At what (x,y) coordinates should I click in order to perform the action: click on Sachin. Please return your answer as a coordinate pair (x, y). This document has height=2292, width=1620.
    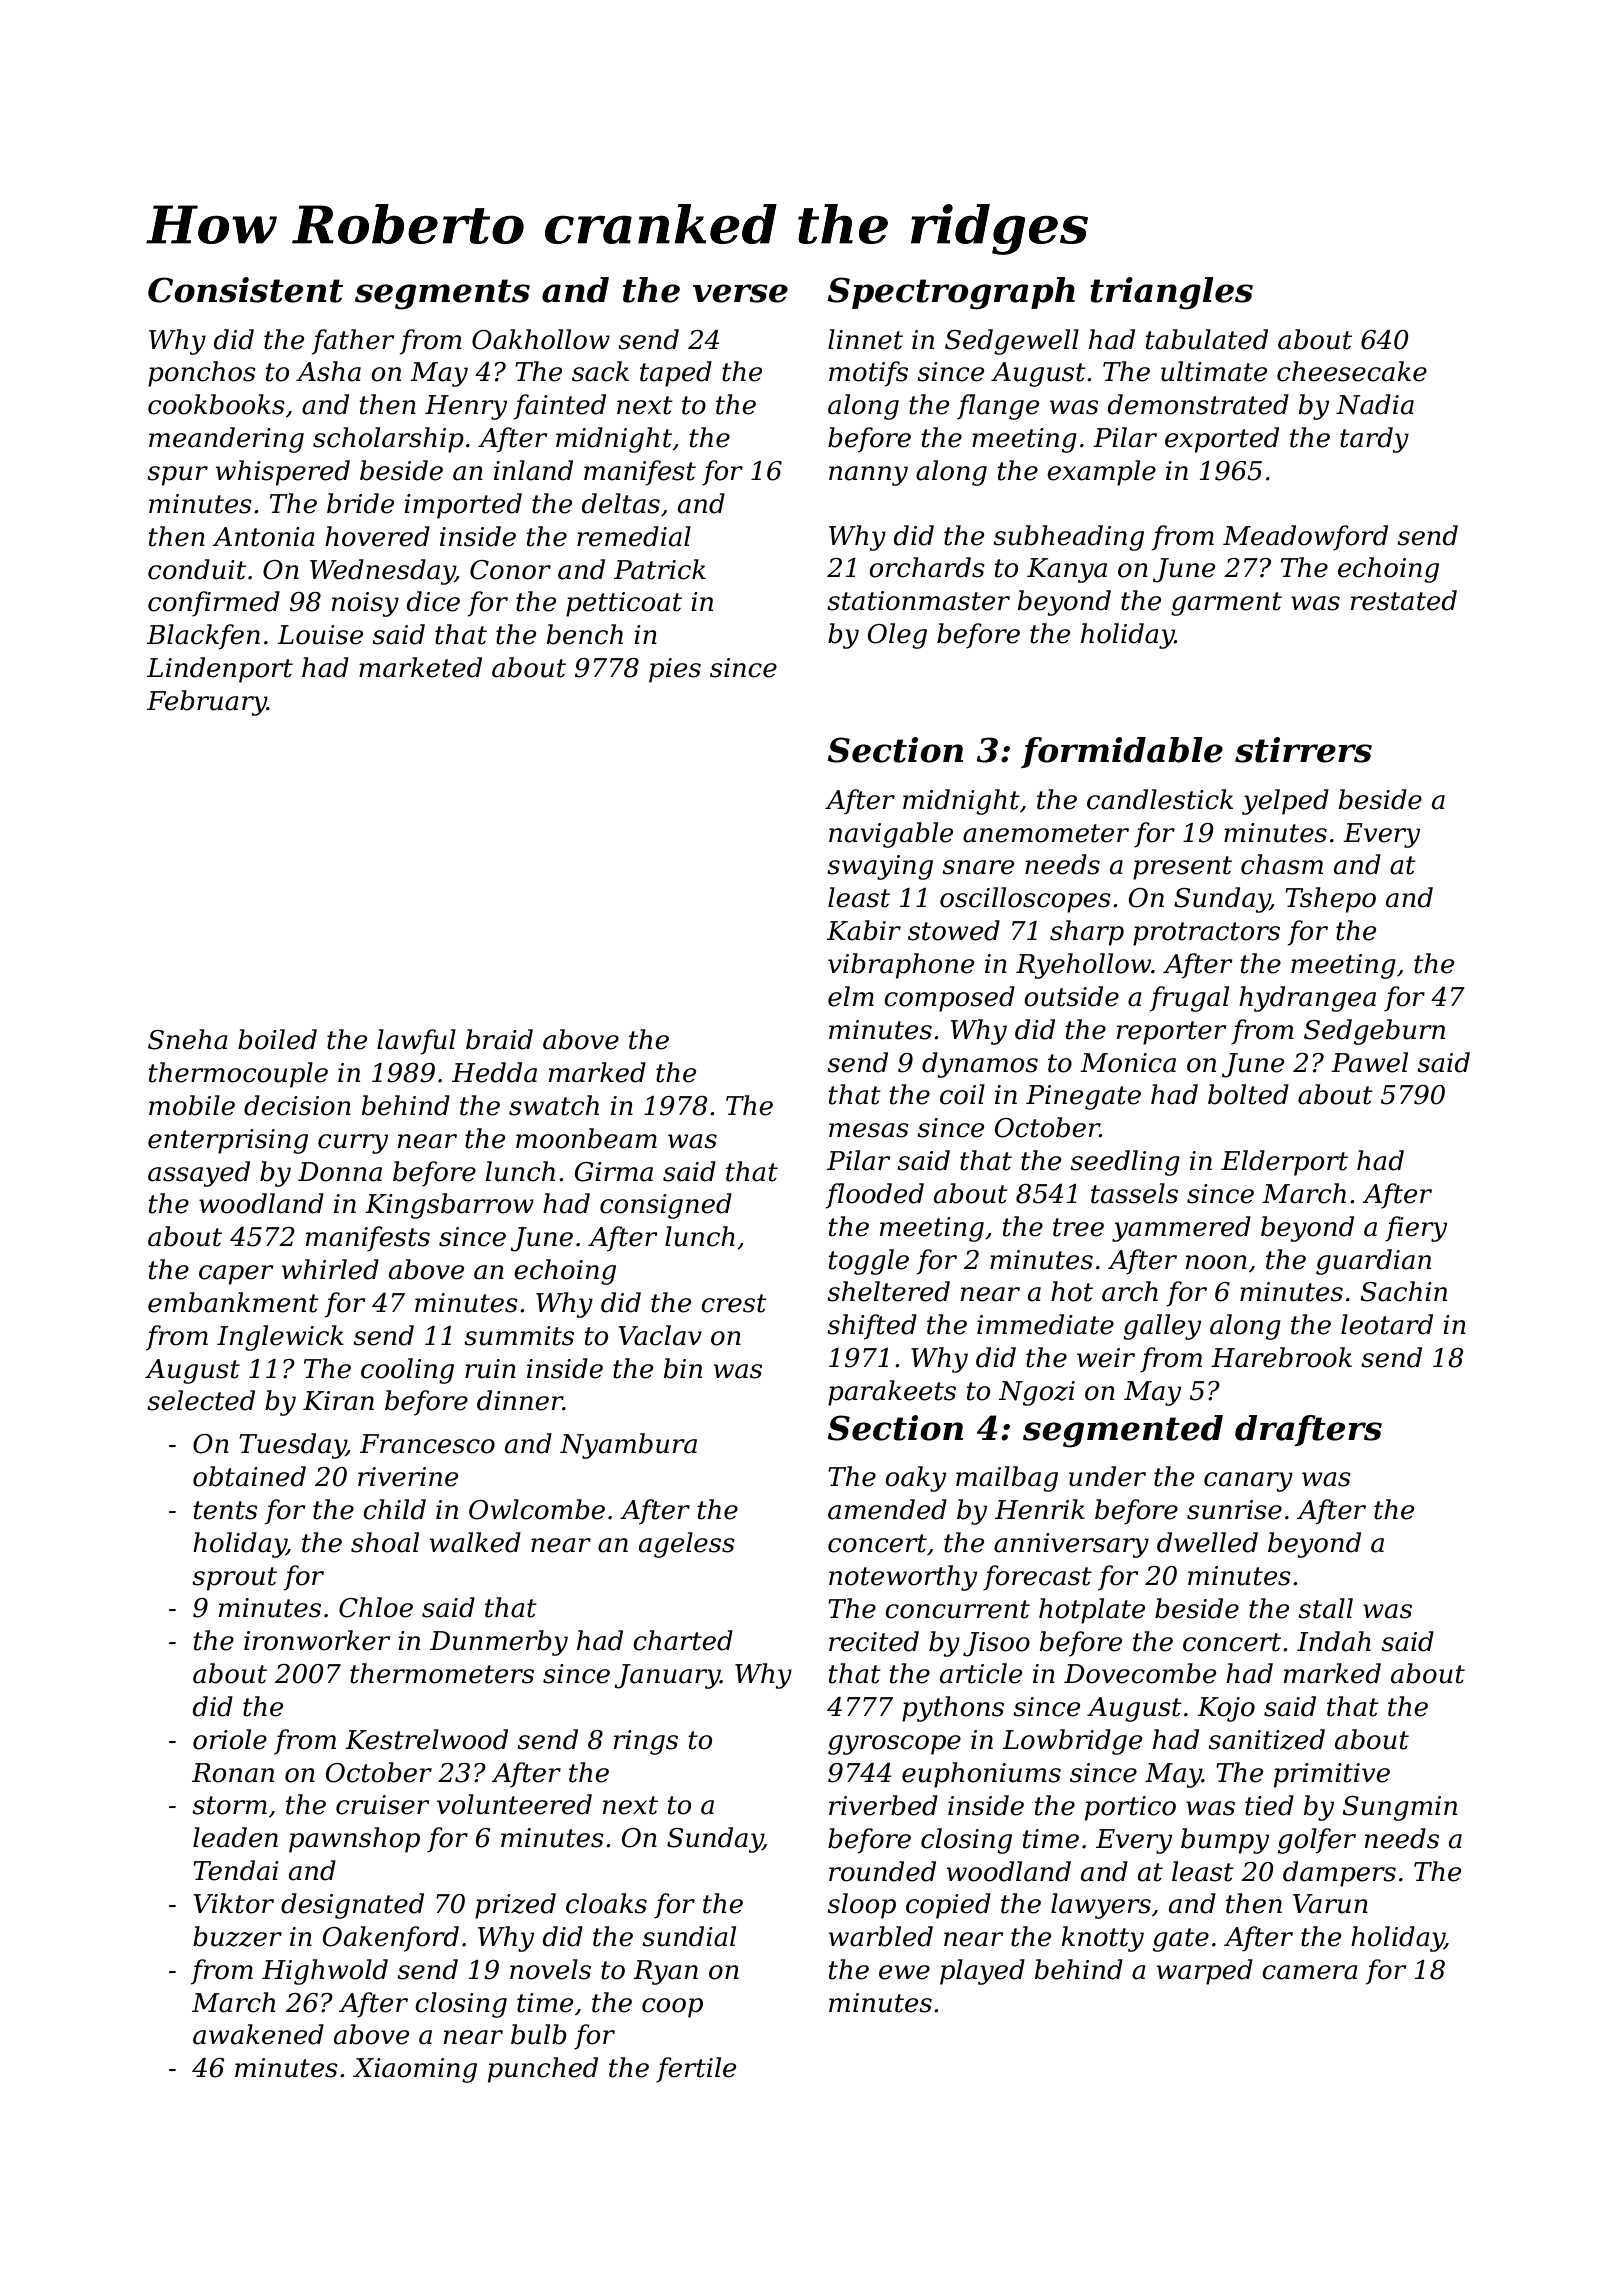
    Looking at the image, I should click on (1404, 1291).
